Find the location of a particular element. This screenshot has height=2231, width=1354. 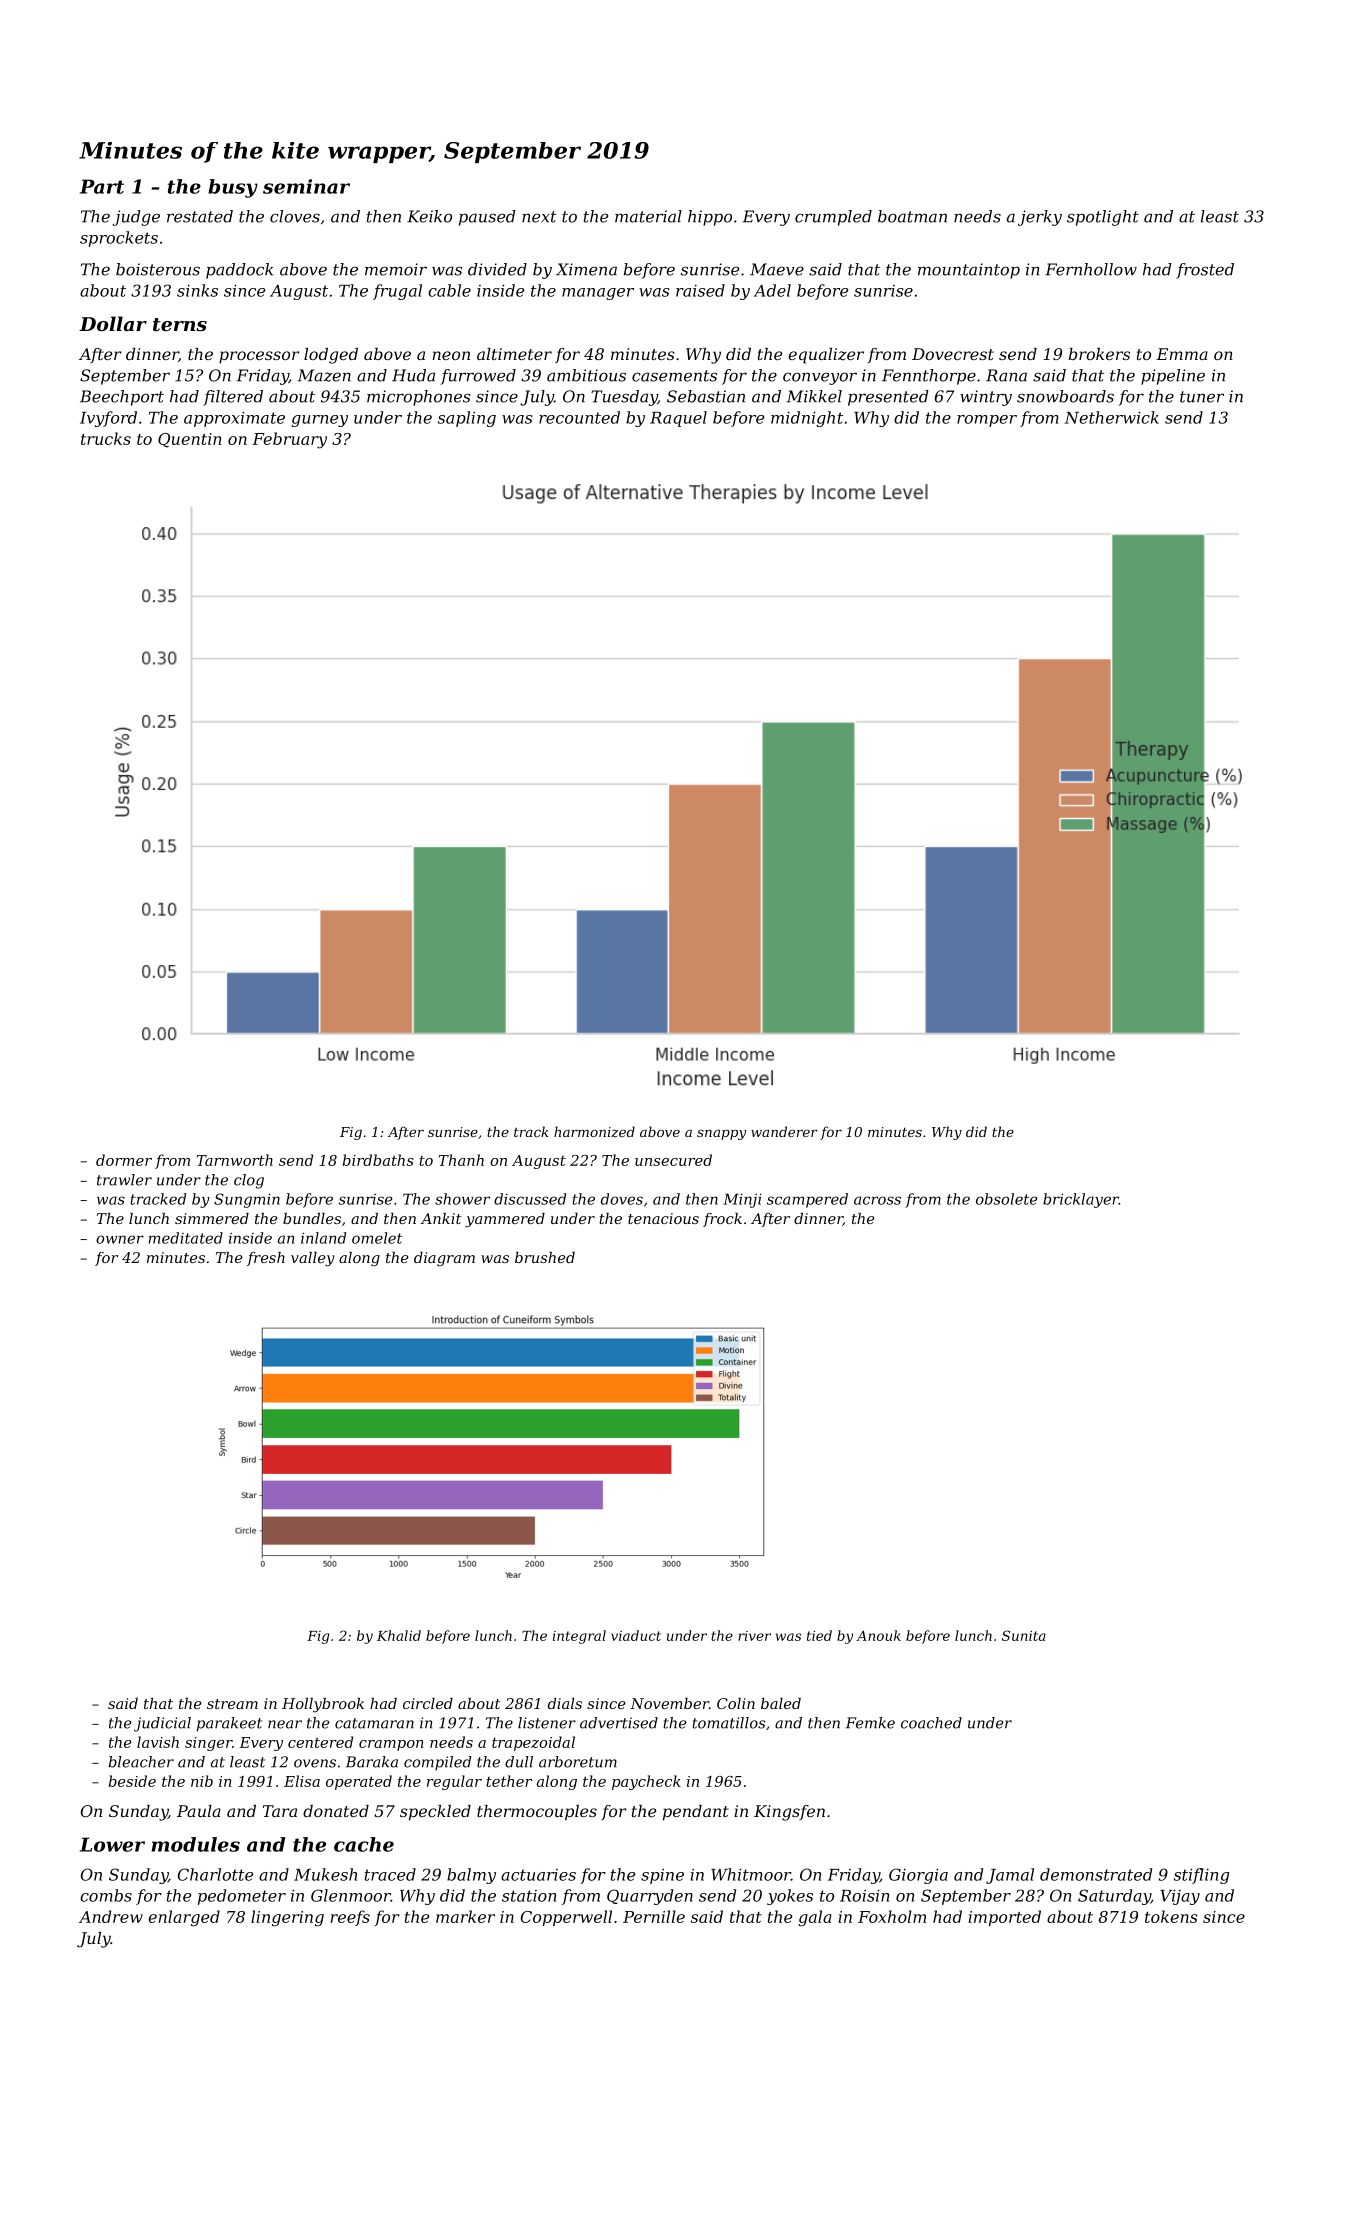

bricklayer is located at coordinates (1081, 1200).
